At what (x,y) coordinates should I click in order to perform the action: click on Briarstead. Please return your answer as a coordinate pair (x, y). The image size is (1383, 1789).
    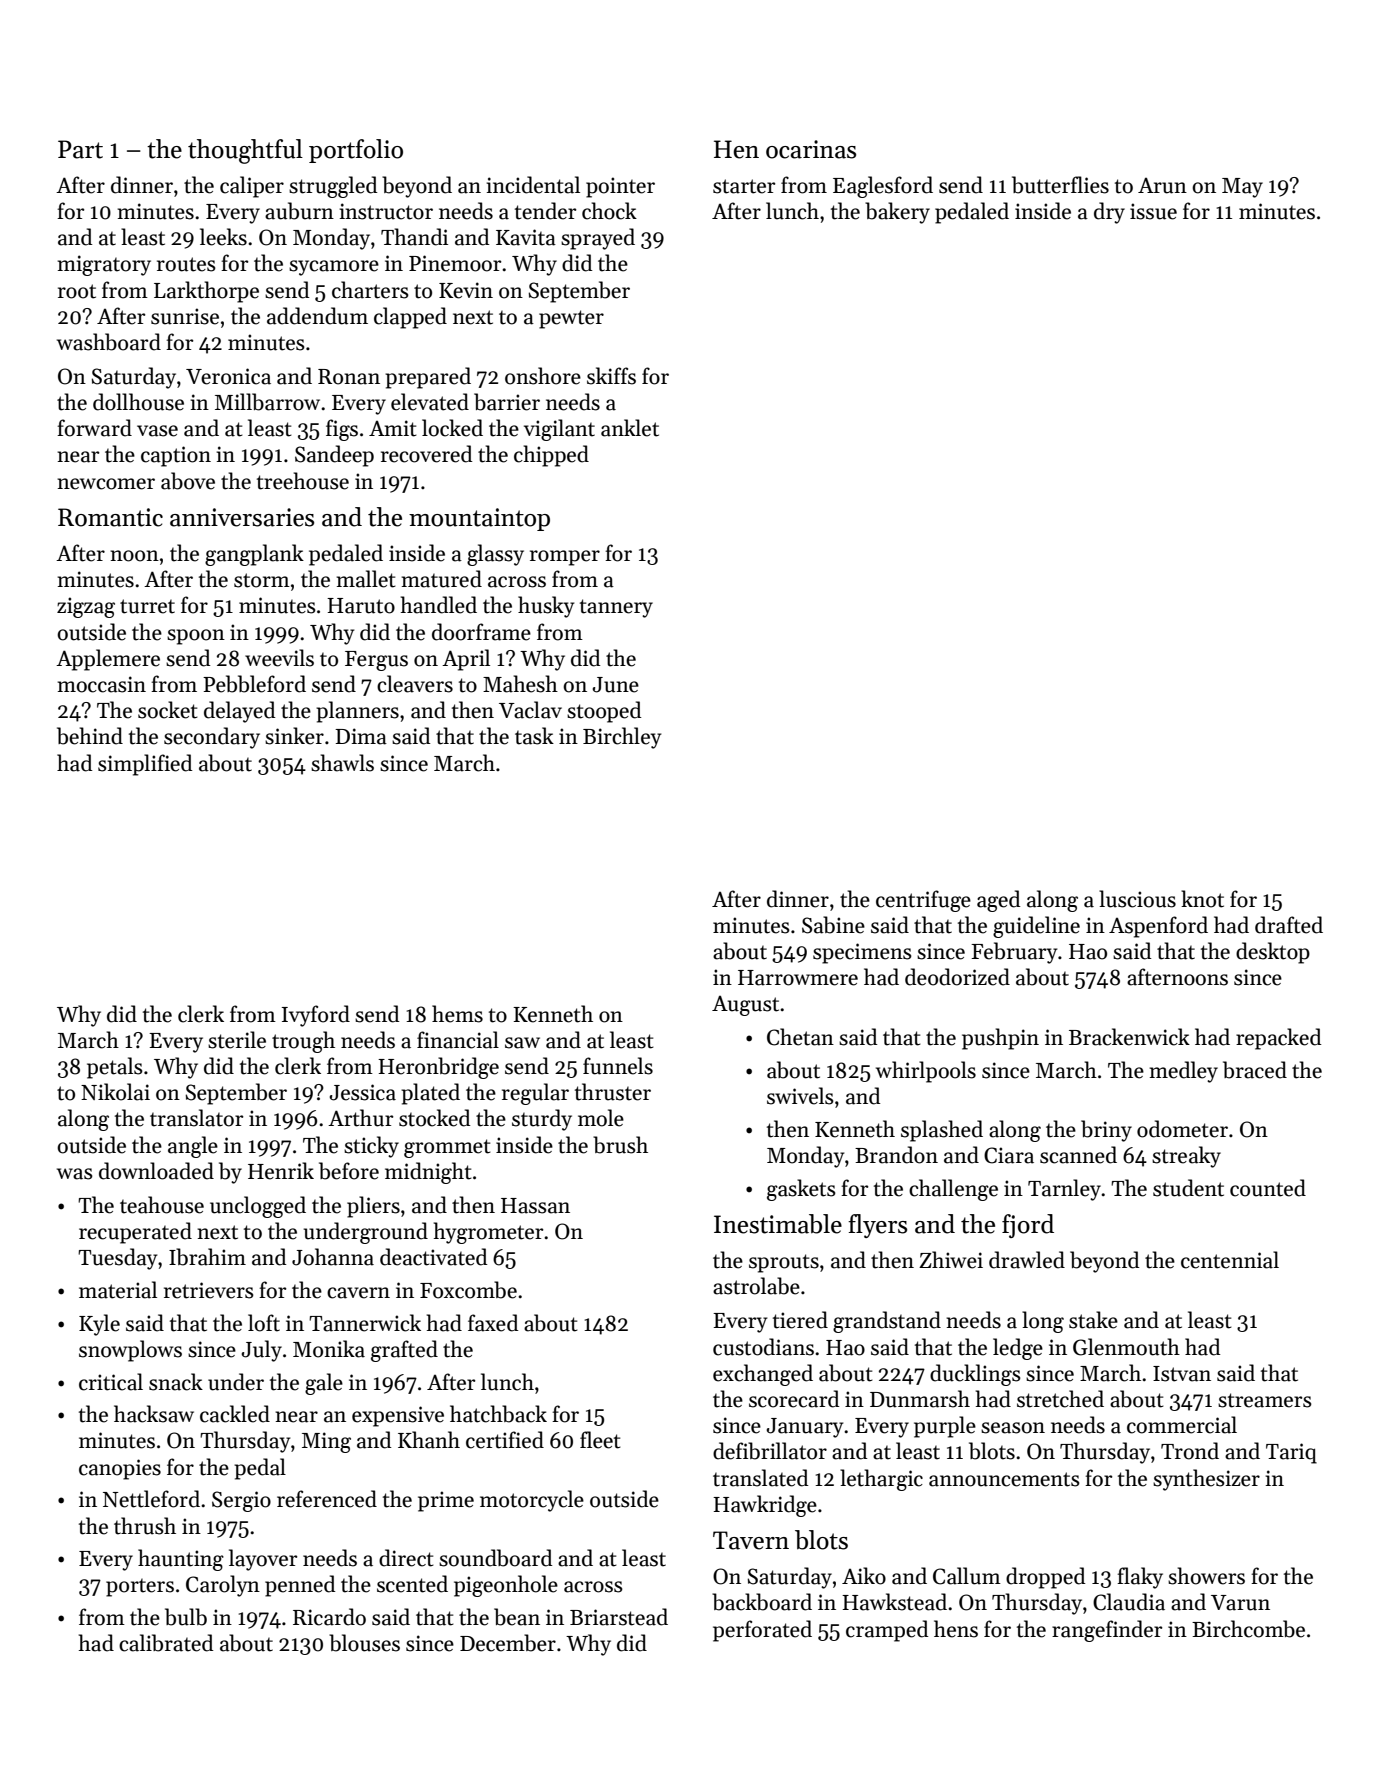
    Looking at the image, I should click on (619, 1617).
